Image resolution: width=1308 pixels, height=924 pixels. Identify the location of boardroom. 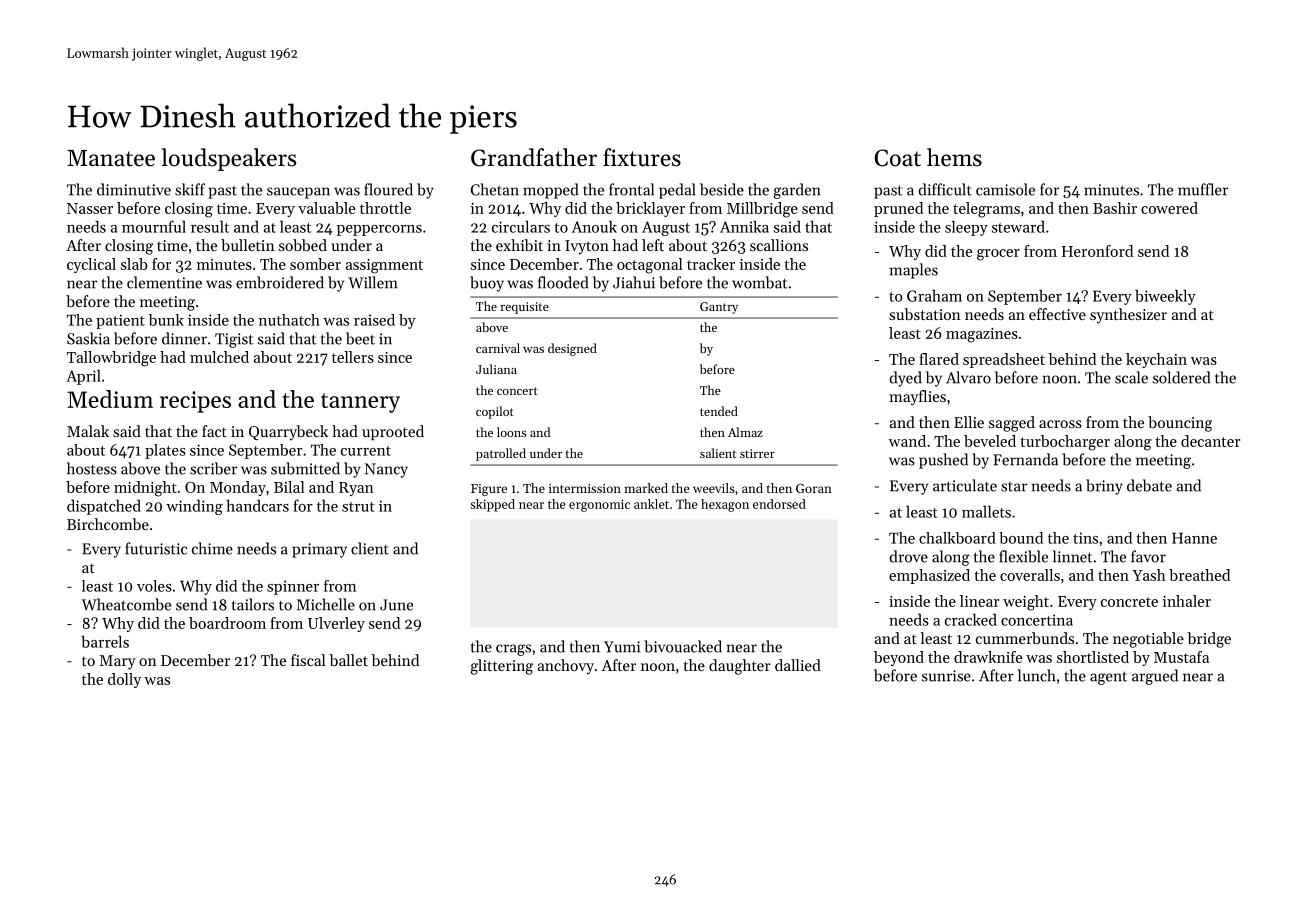
(227, 623).
